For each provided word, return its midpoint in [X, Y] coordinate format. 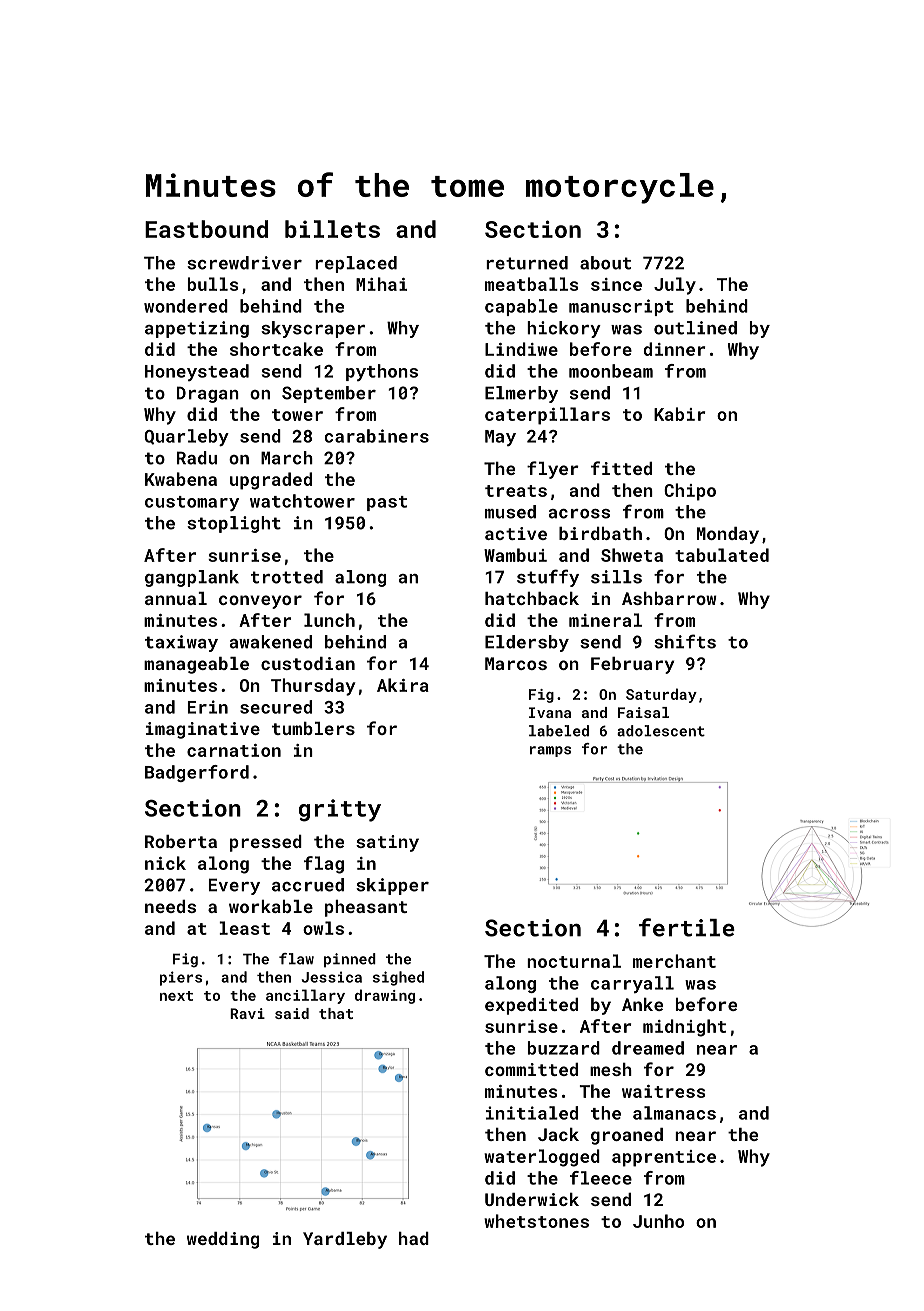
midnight [684, 1028]
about [605, 263]
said [292, 1013]
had [414, 1238]
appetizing [197, 329]
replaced [356, 264]
